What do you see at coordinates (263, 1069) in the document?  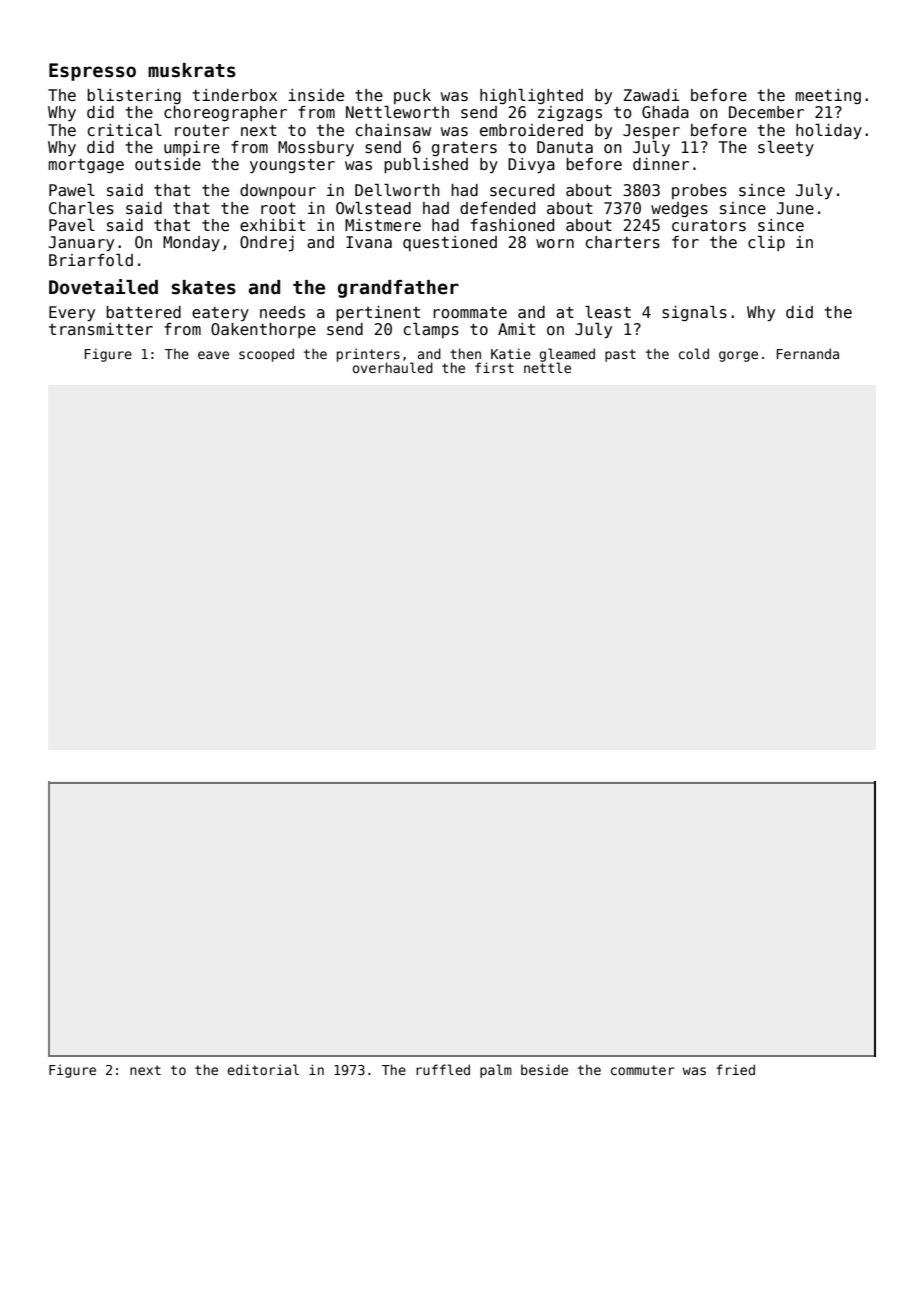 I see `editorial` at bounding box center [263, 1069].
